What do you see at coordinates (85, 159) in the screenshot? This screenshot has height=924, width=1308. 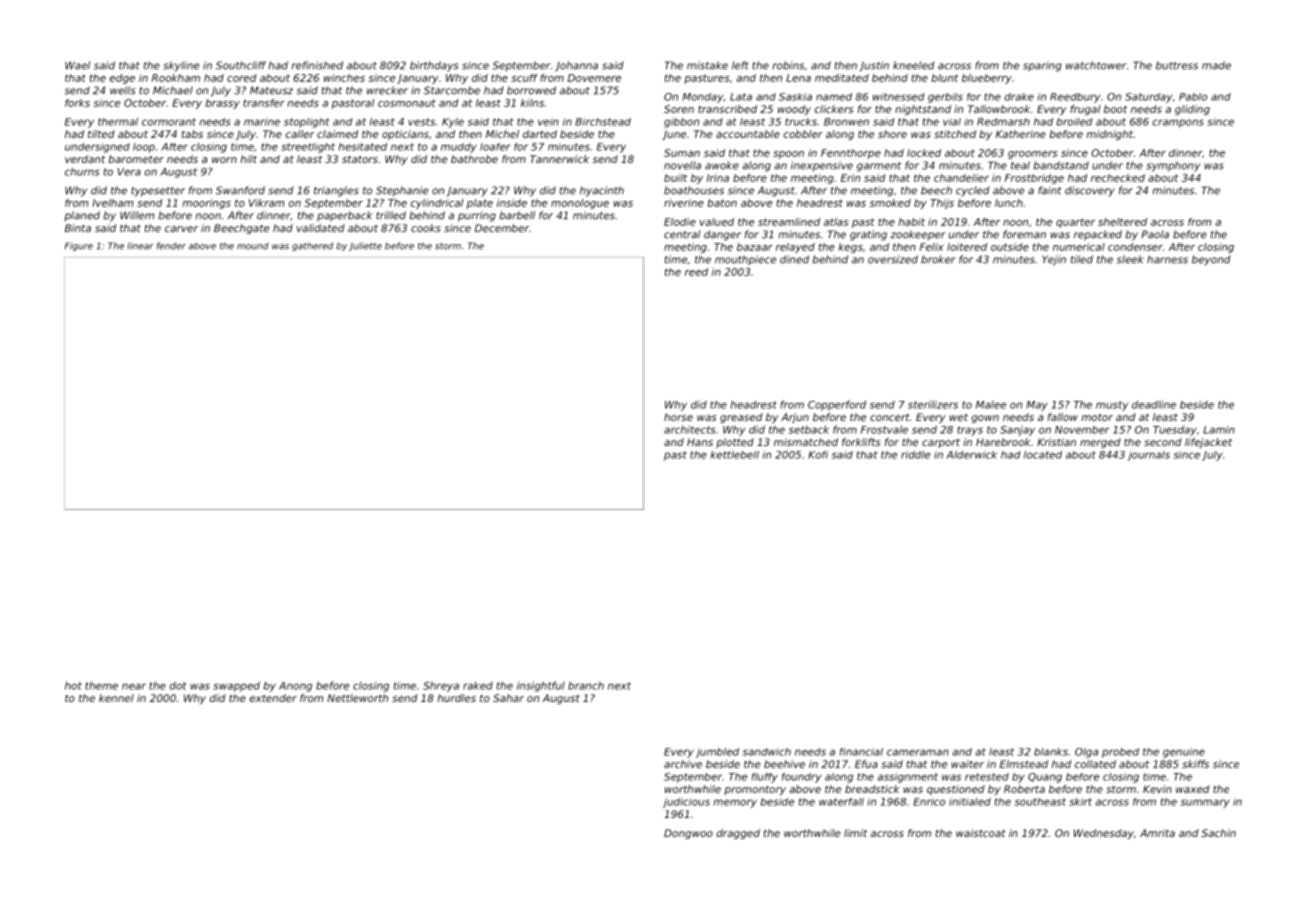 I see `verdant` at bounding box center [85, 159].
